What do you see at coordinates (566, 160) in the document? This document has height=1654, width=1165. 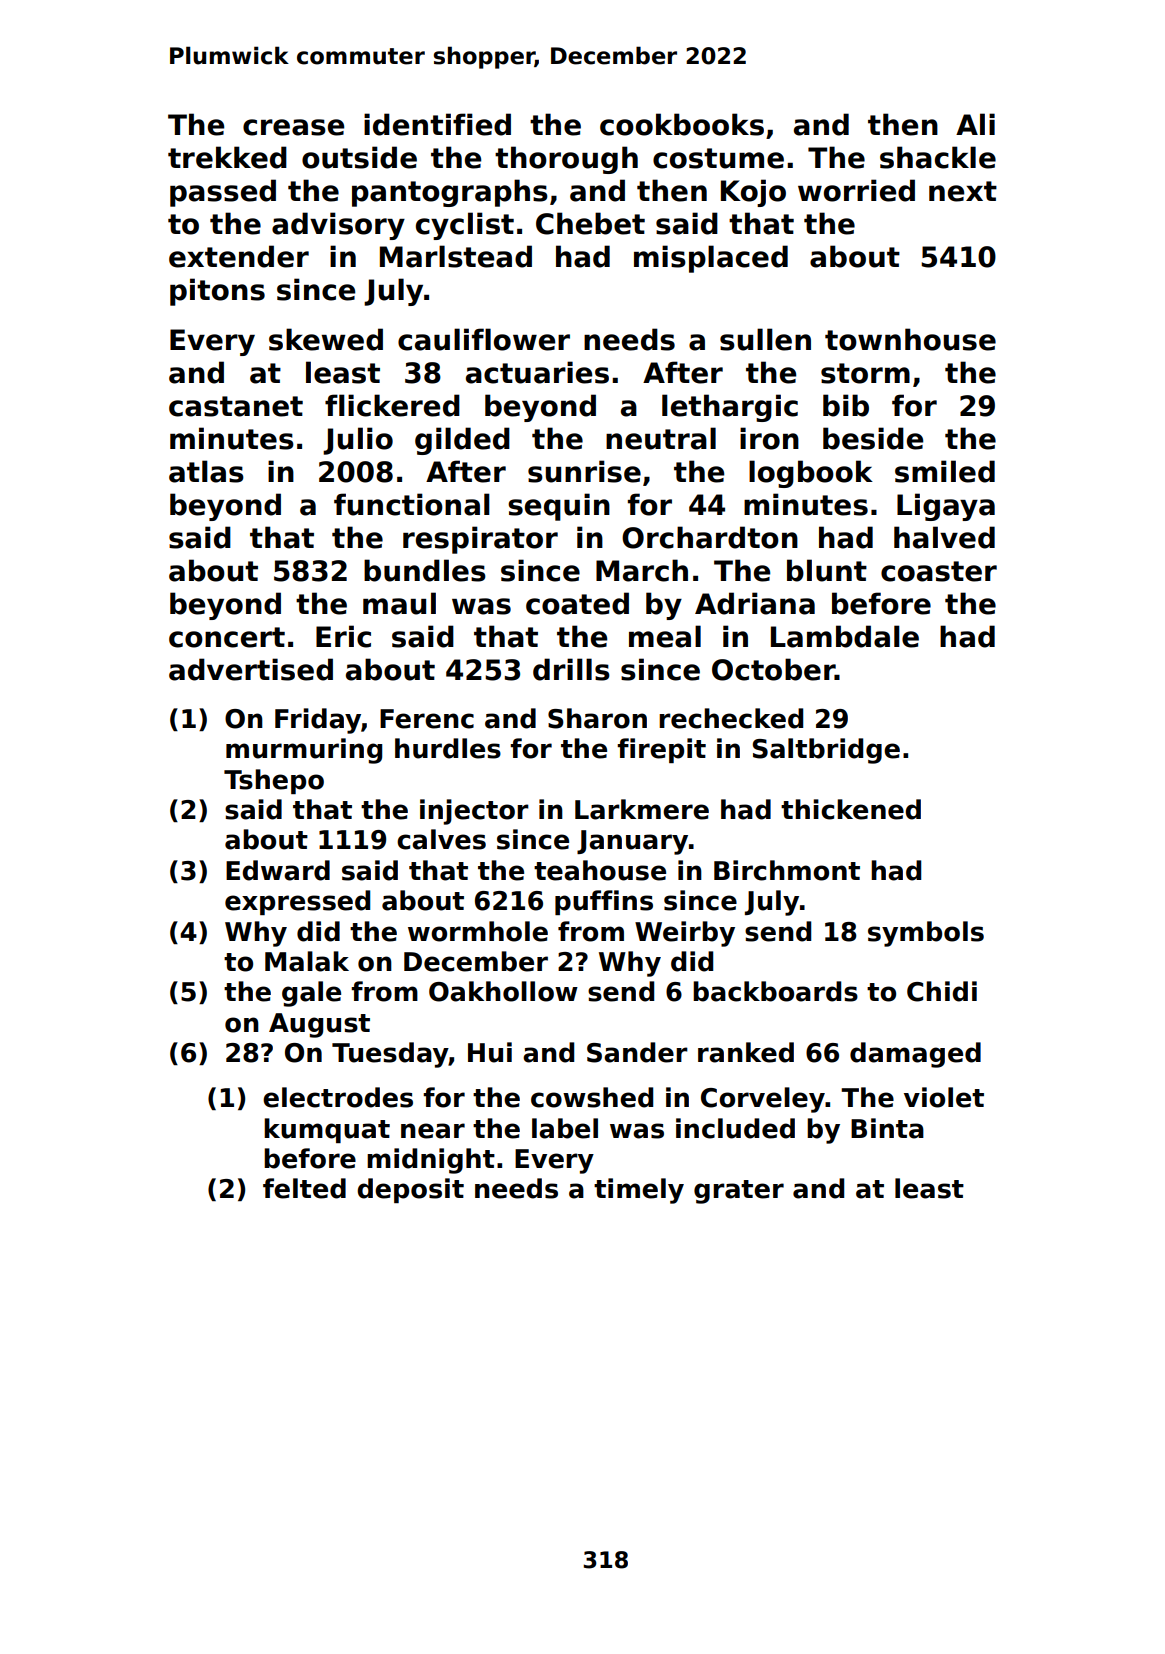 I see `thorough` at bounding box center [566, 160].
